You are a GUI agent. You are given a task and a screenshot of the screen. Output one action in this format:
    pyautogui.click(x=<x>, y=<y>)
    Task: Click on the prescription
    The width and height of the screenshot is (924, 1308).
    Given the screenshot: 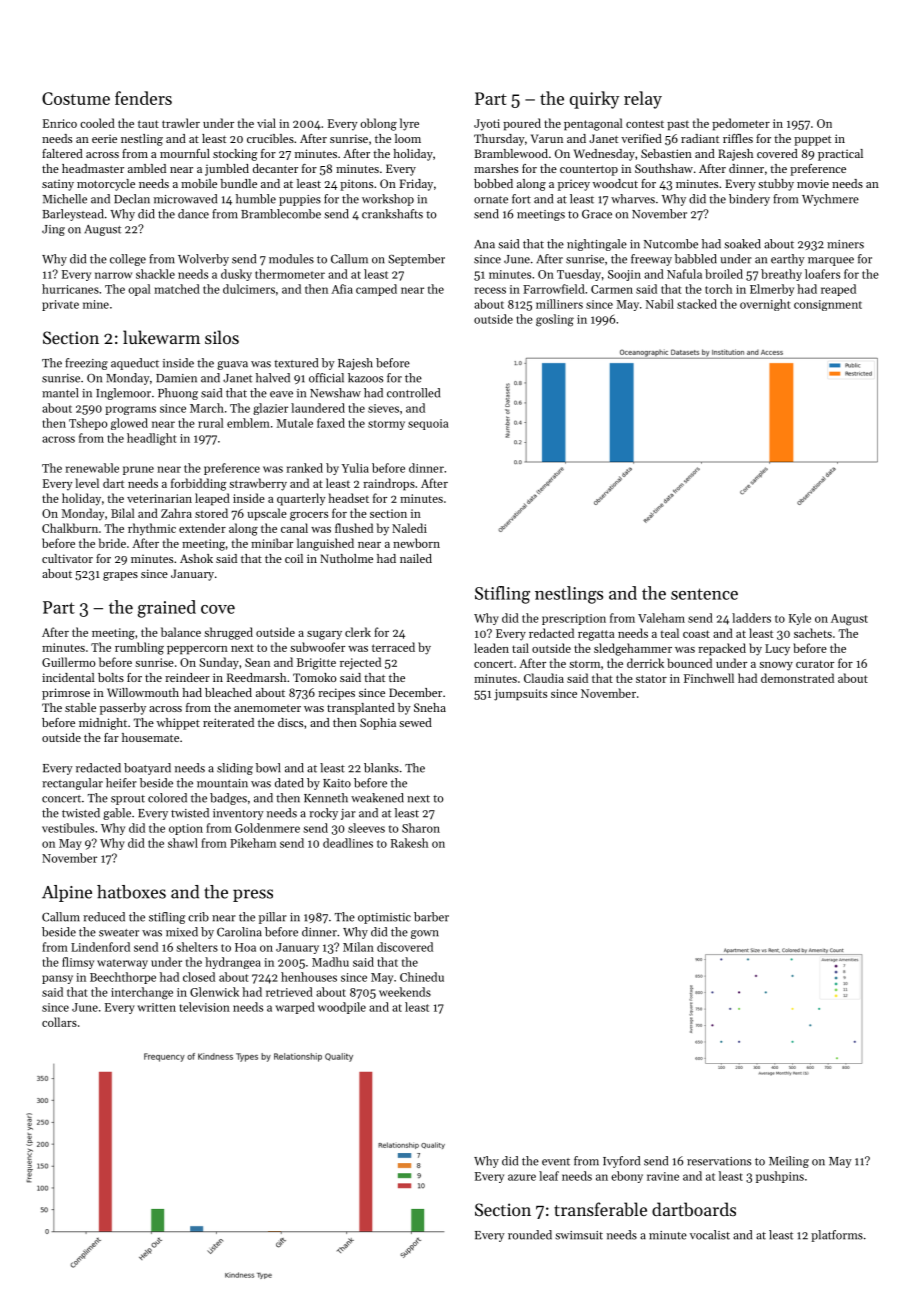 What is the action you would take?
    pyautogui.click(x=574, y=619)
